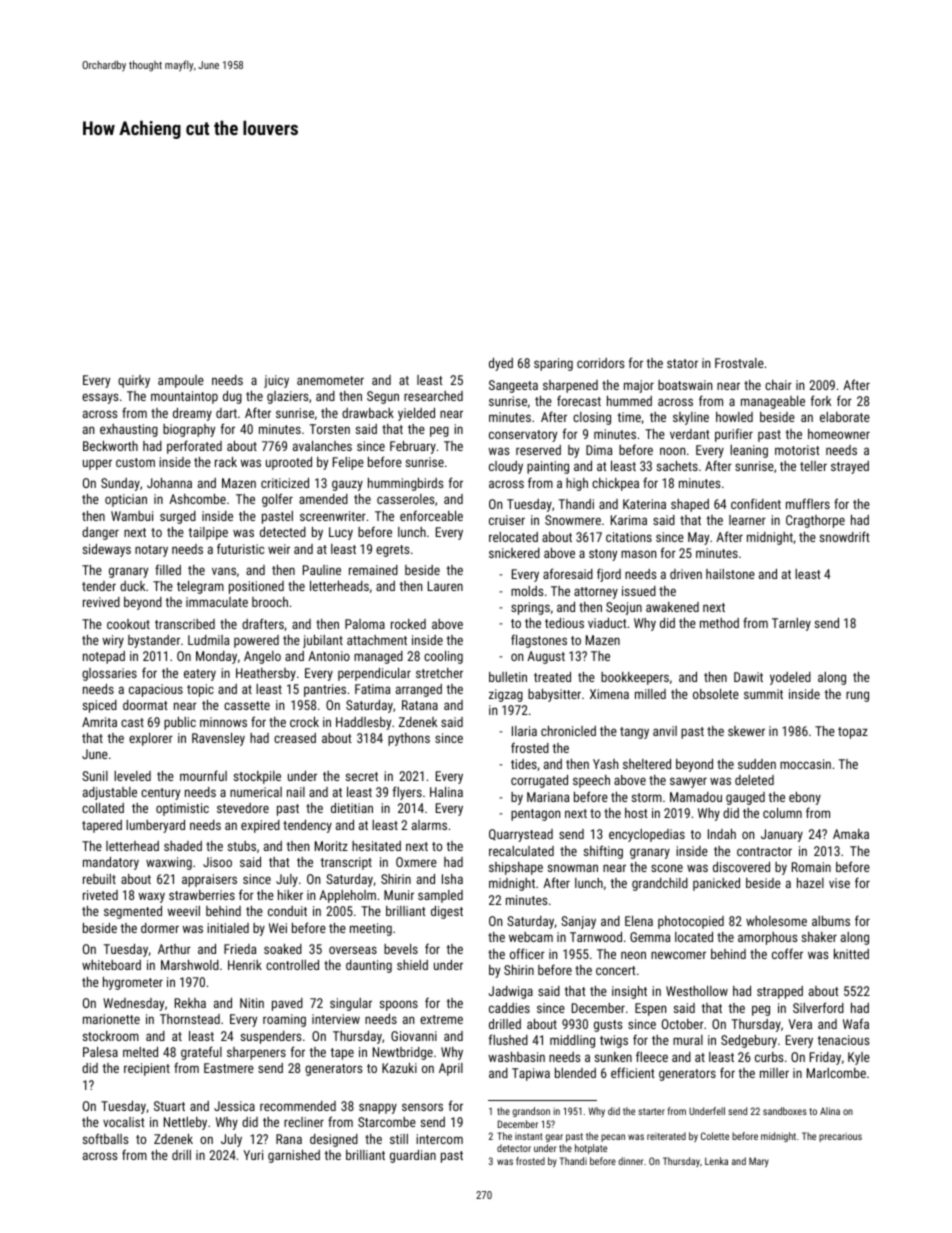  What do you see at coordinates (452, 879) in the image?
I see `Isha` at bounding box center [452, 879].
